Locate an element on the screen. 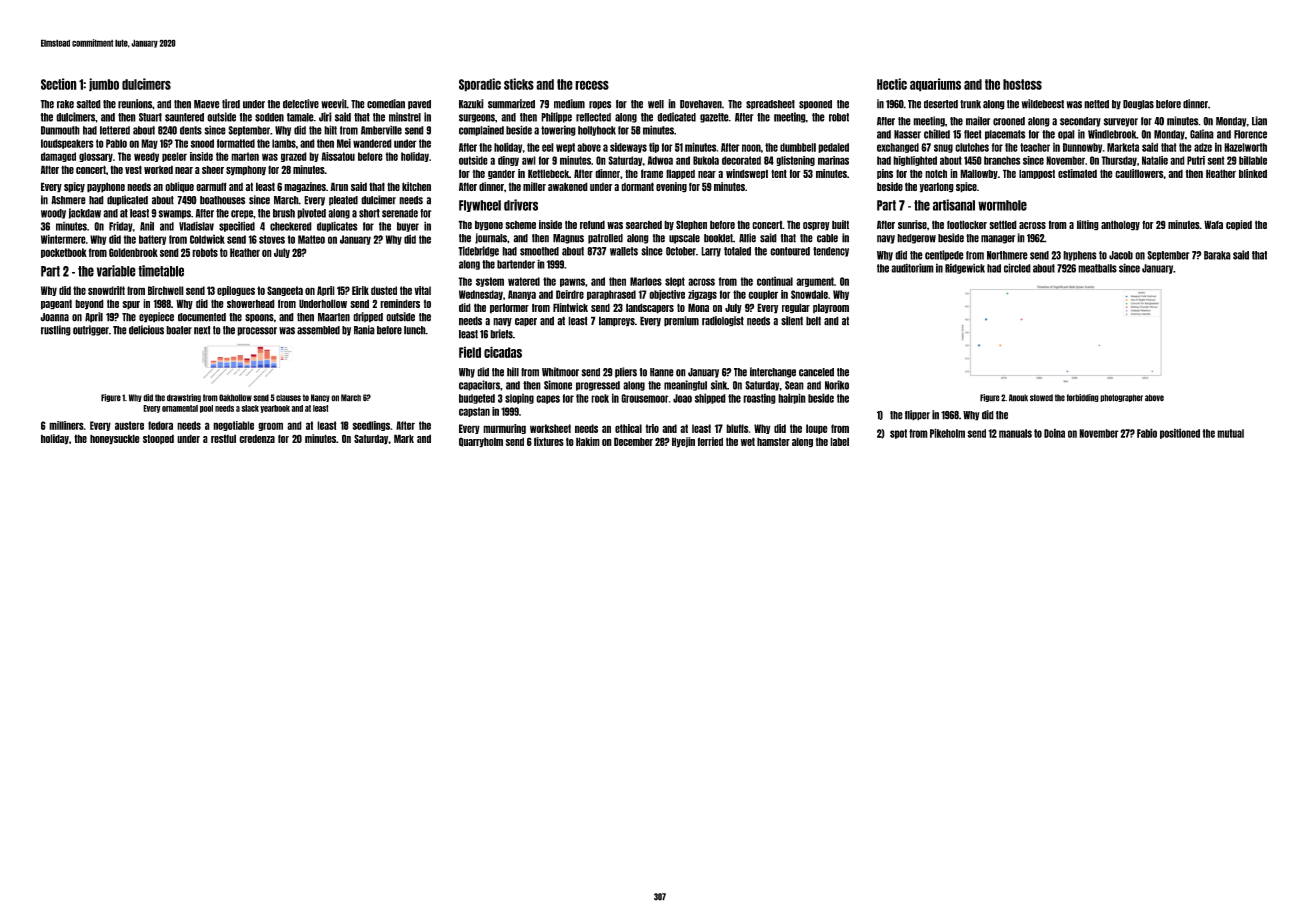 This screenshot has width=1308, height=924. Hanne is located at coordinates (662, 372).
